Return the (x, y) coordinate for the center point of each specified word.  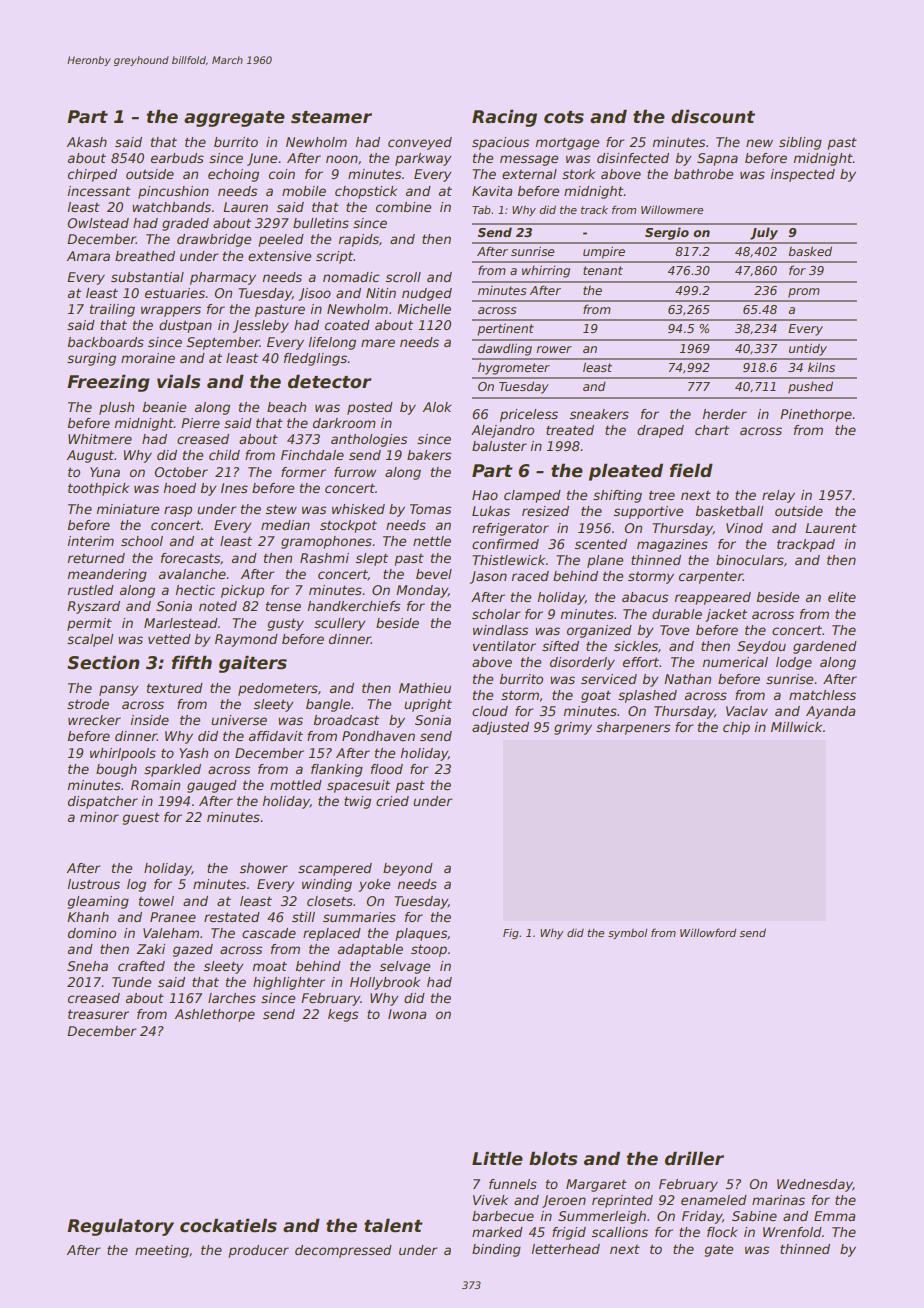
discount (713, 116)
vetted (169, 639)
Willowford (708, 932)
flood (387, 769)
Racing (504, 118)
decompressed (343, 1251)
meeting (162, 1251)
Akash (86, 142)
